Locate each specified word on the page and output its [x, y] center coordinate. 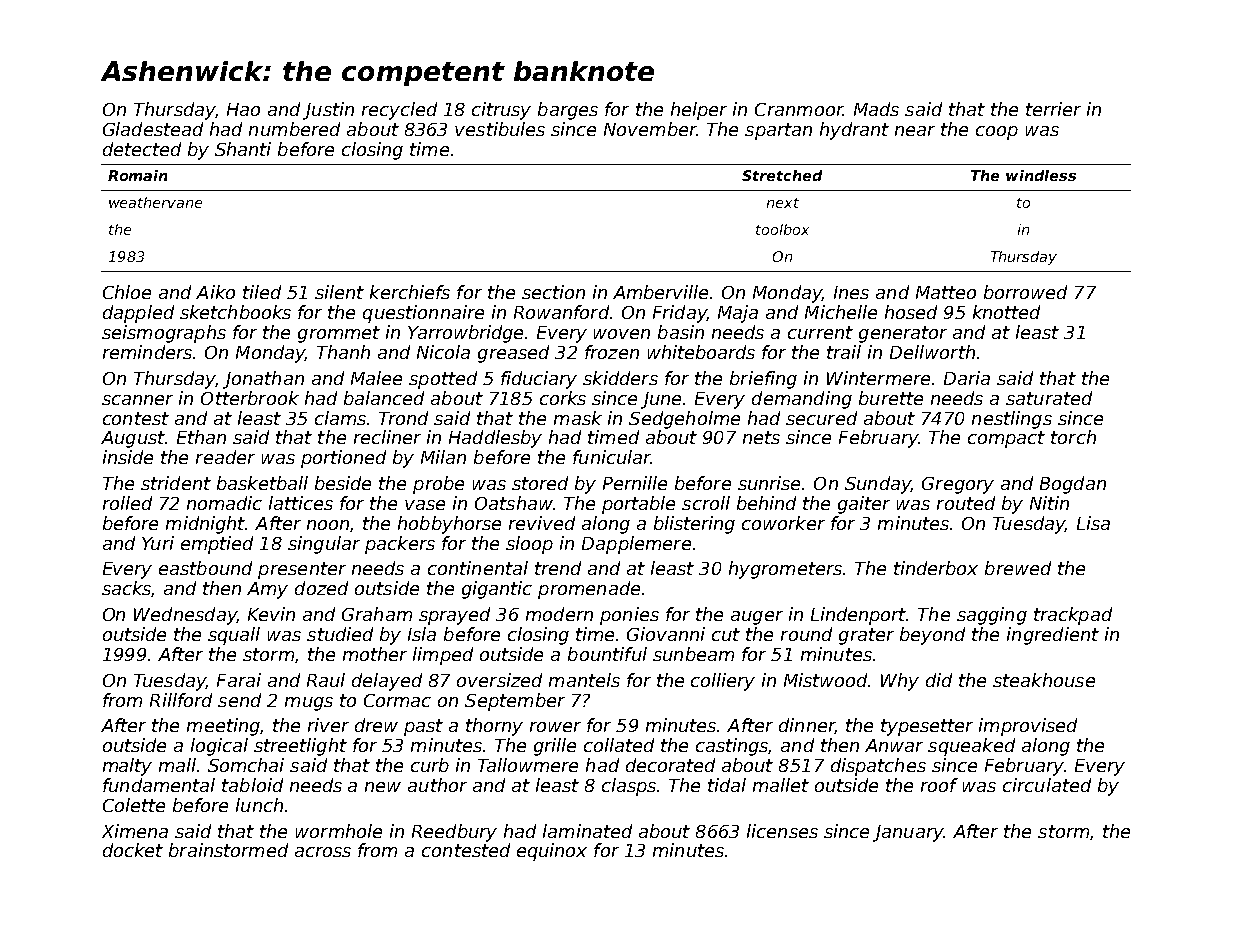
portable [638, 505]
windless [1041, 175]
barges [568, 111]
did [939, 680]
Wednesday [185, 616]
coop [997, 133]
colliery [723, 682]
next [783, 203]
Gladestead [153, 129]
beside [343, 483]
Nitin [1049, 503]
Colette [134, 805]
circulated [1047, 785]
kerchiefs [410, 292]
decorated [670, 765]
